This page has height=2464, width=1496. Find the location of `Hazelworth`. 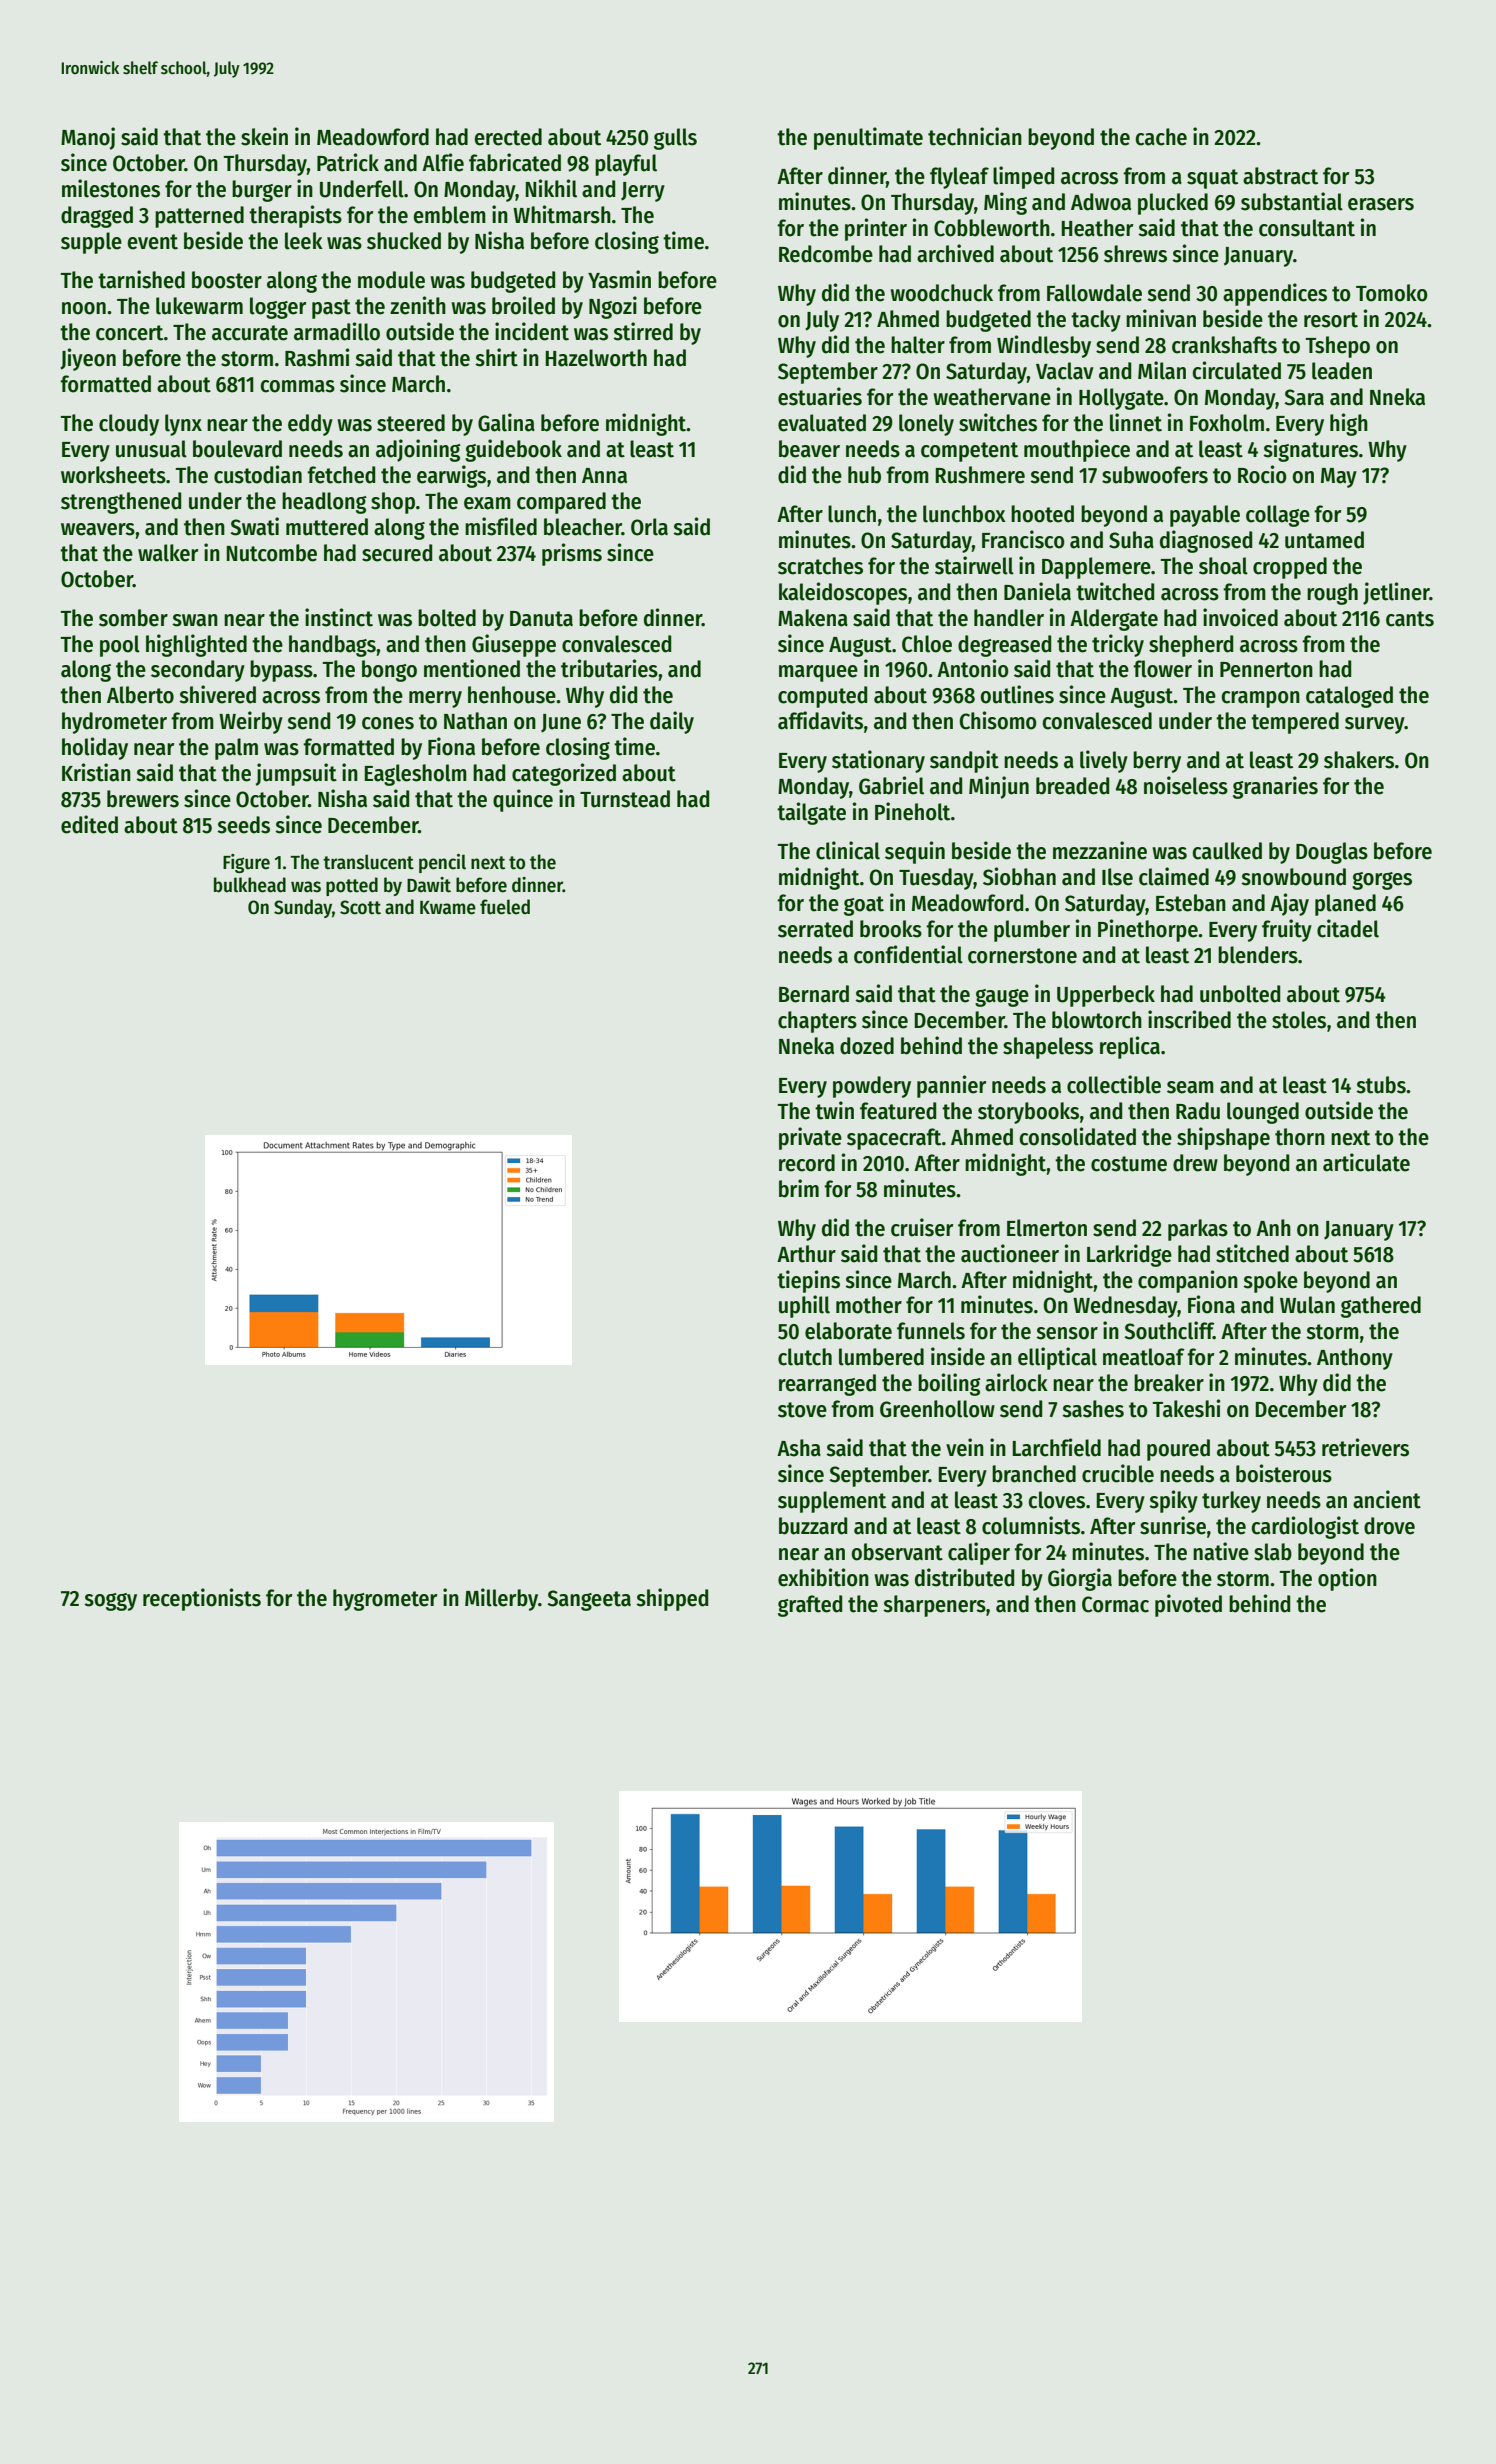

Hazelworth is located at coordinates (596, 358).
